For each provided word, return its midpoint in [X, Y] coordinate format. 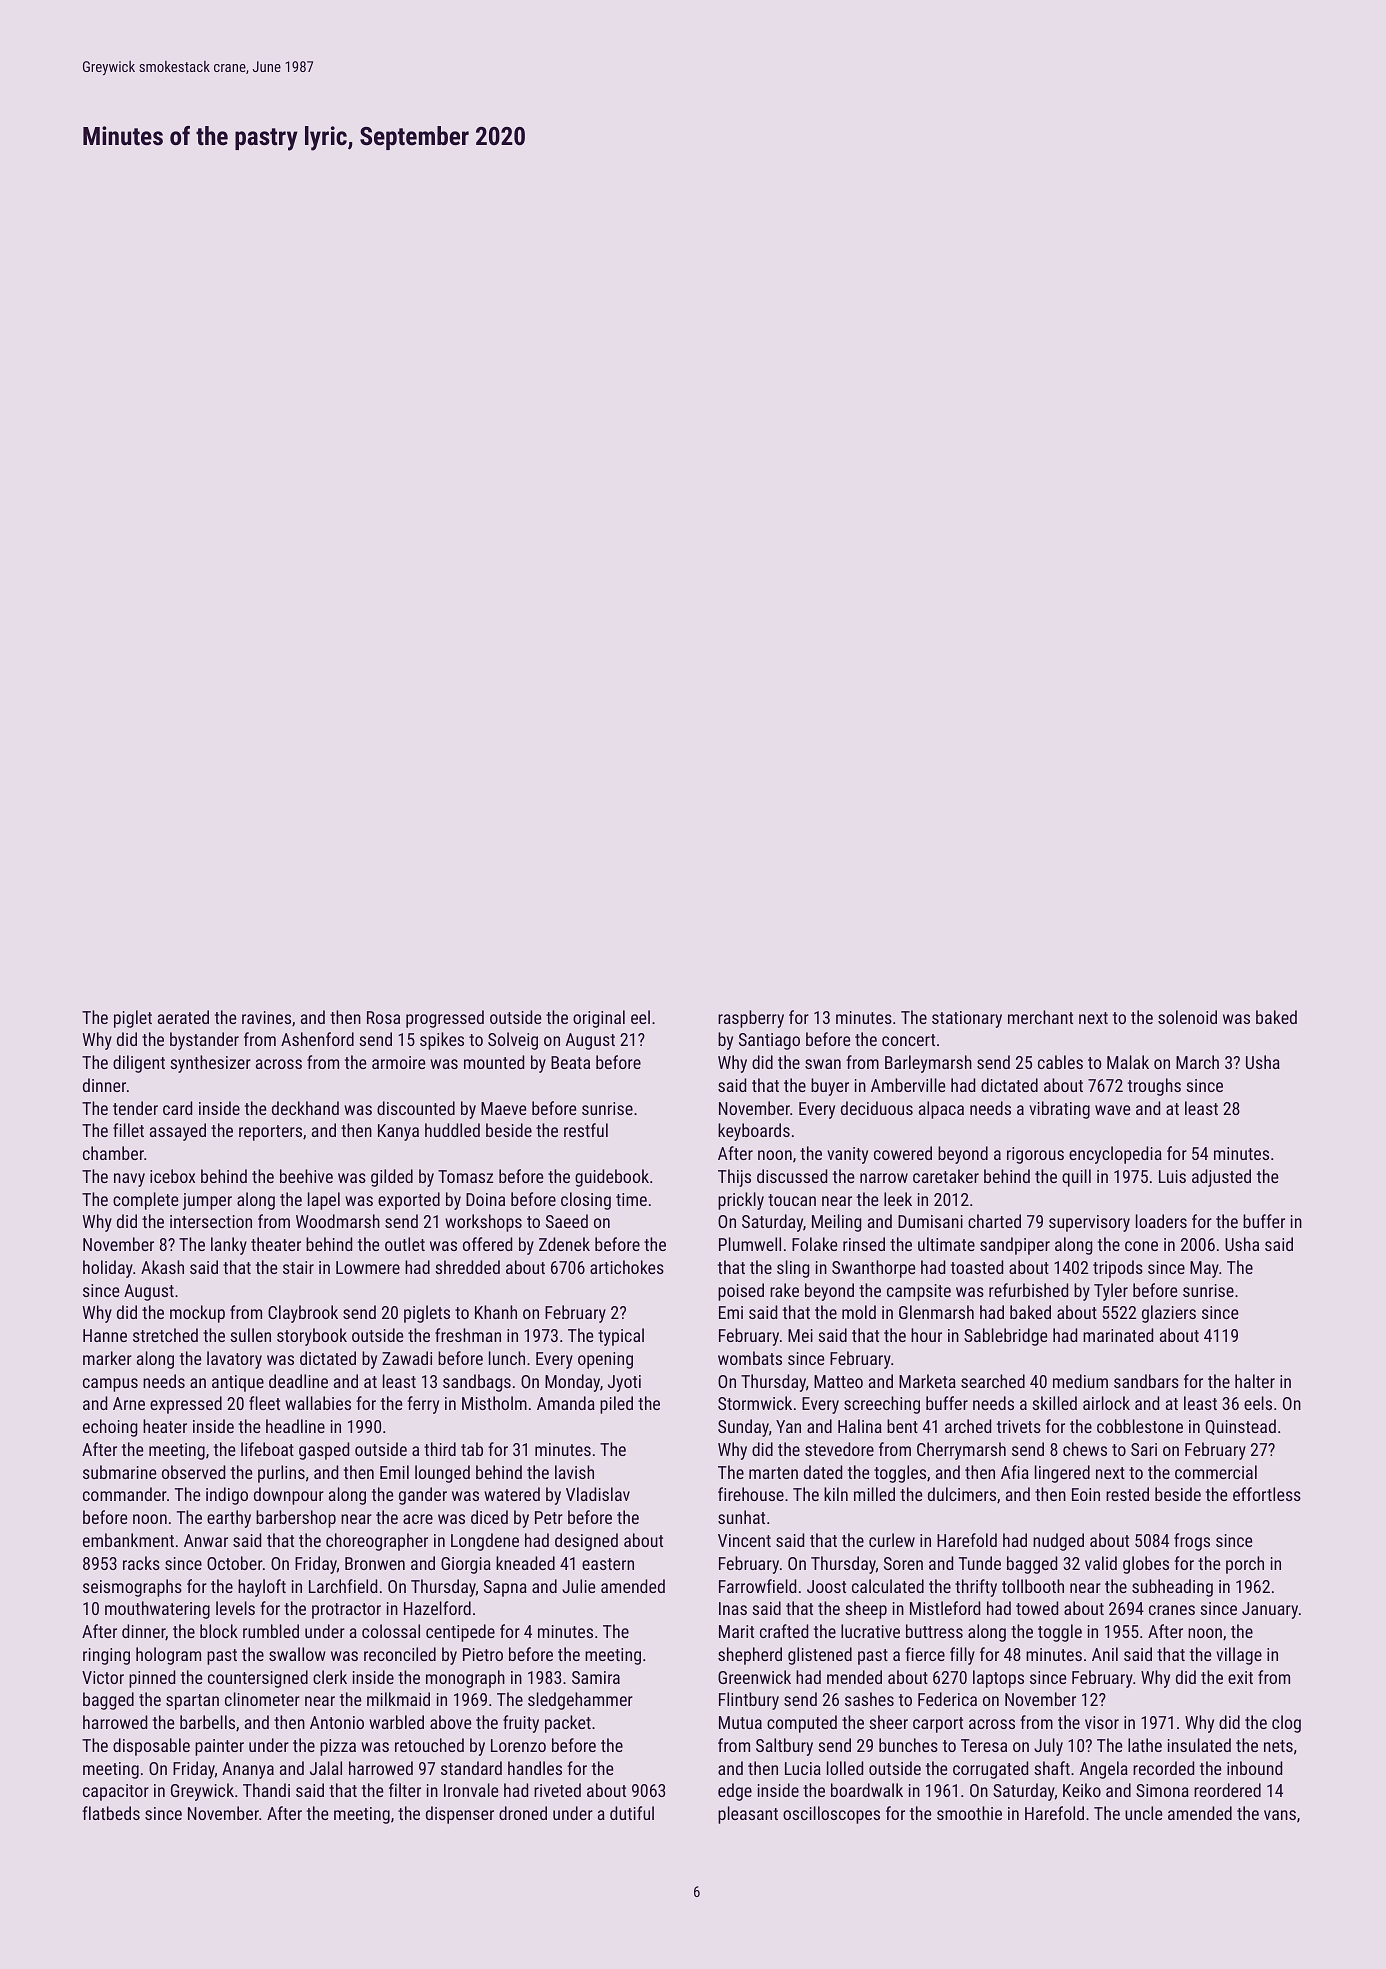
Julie [578, 1586]
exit [1240, 1677]
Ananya [248, 1770]
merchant [1040, 1017]
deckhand [305, 1108]
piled [616, 1405]
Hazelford [437, 1608]
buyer [830, 1087]
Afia [1015, 1472]
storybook [312, 1337]
